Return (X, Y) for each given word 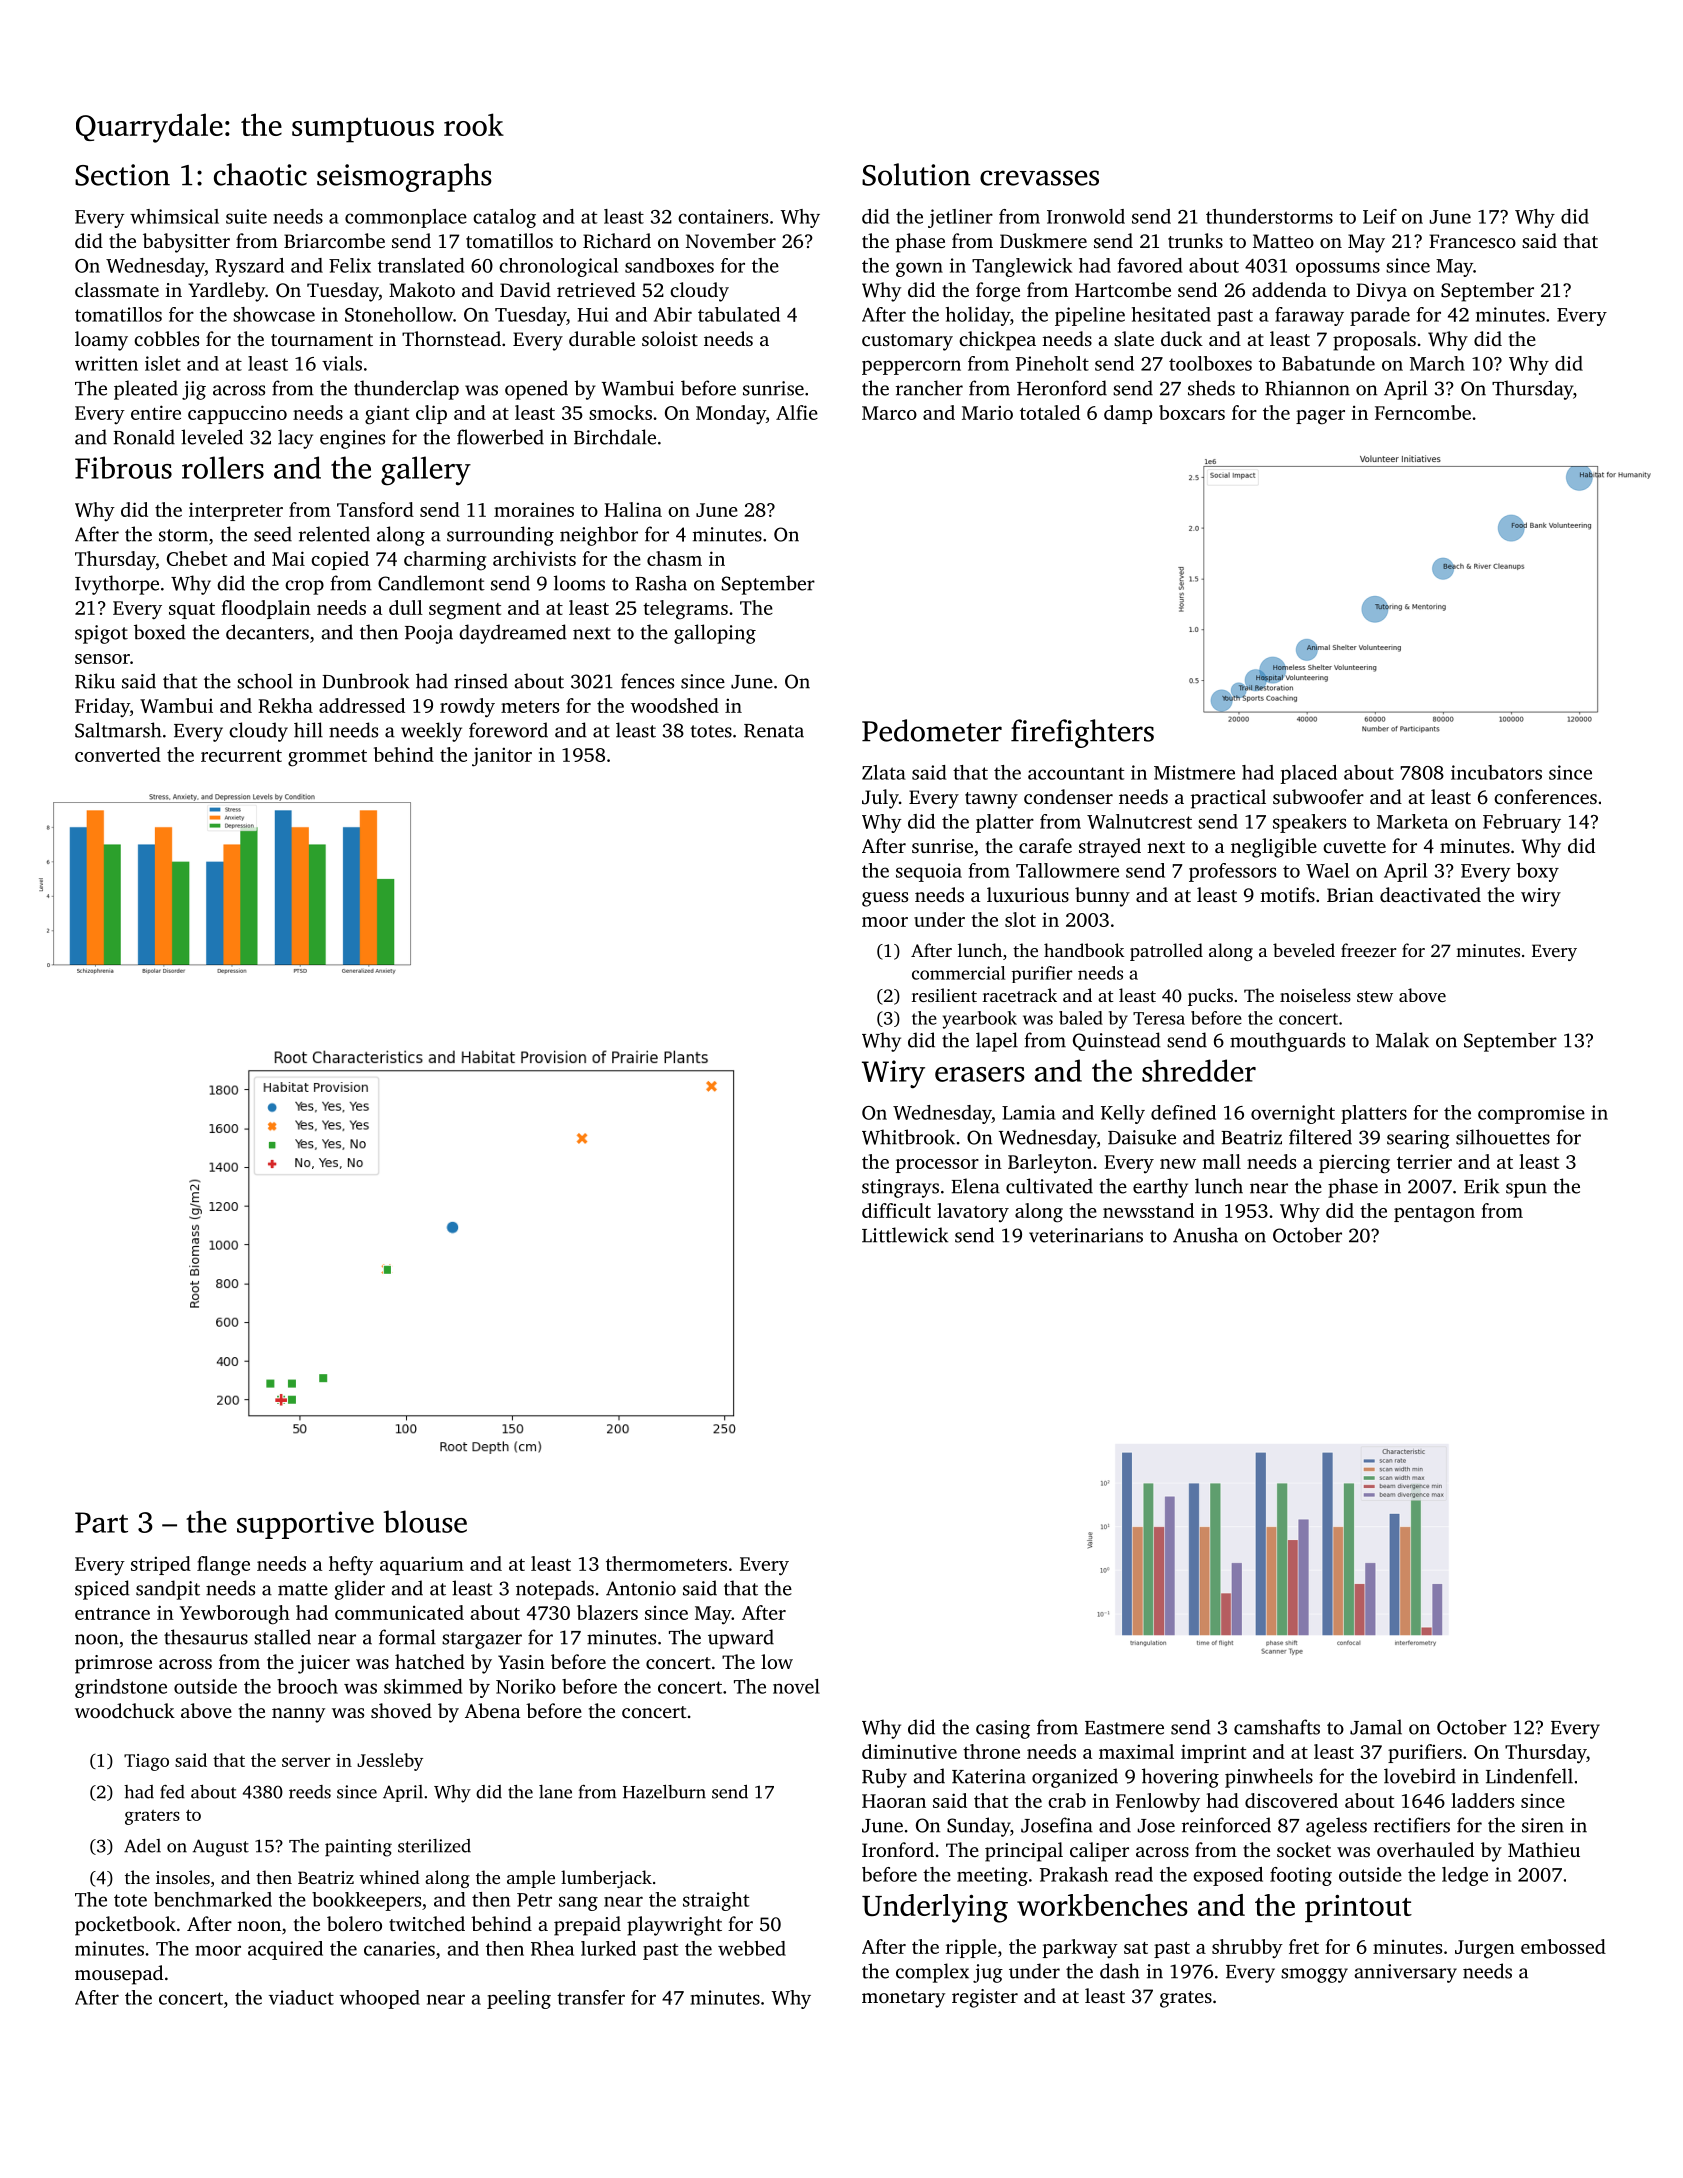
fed (172, 1792)
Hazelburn (664, 1792)
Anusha (1205, 1235)
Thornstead (451, 338)
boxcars (1192, 412)
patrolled (1166, 952)
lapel (997, 1042)
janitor (502, 757)
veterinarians (1086, 1235)
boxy (1538, 872)
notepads (555, 1590)
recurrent (241, 756)
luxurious (1028, 894)
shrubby (1247, 1948)
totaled (1050, 412)
